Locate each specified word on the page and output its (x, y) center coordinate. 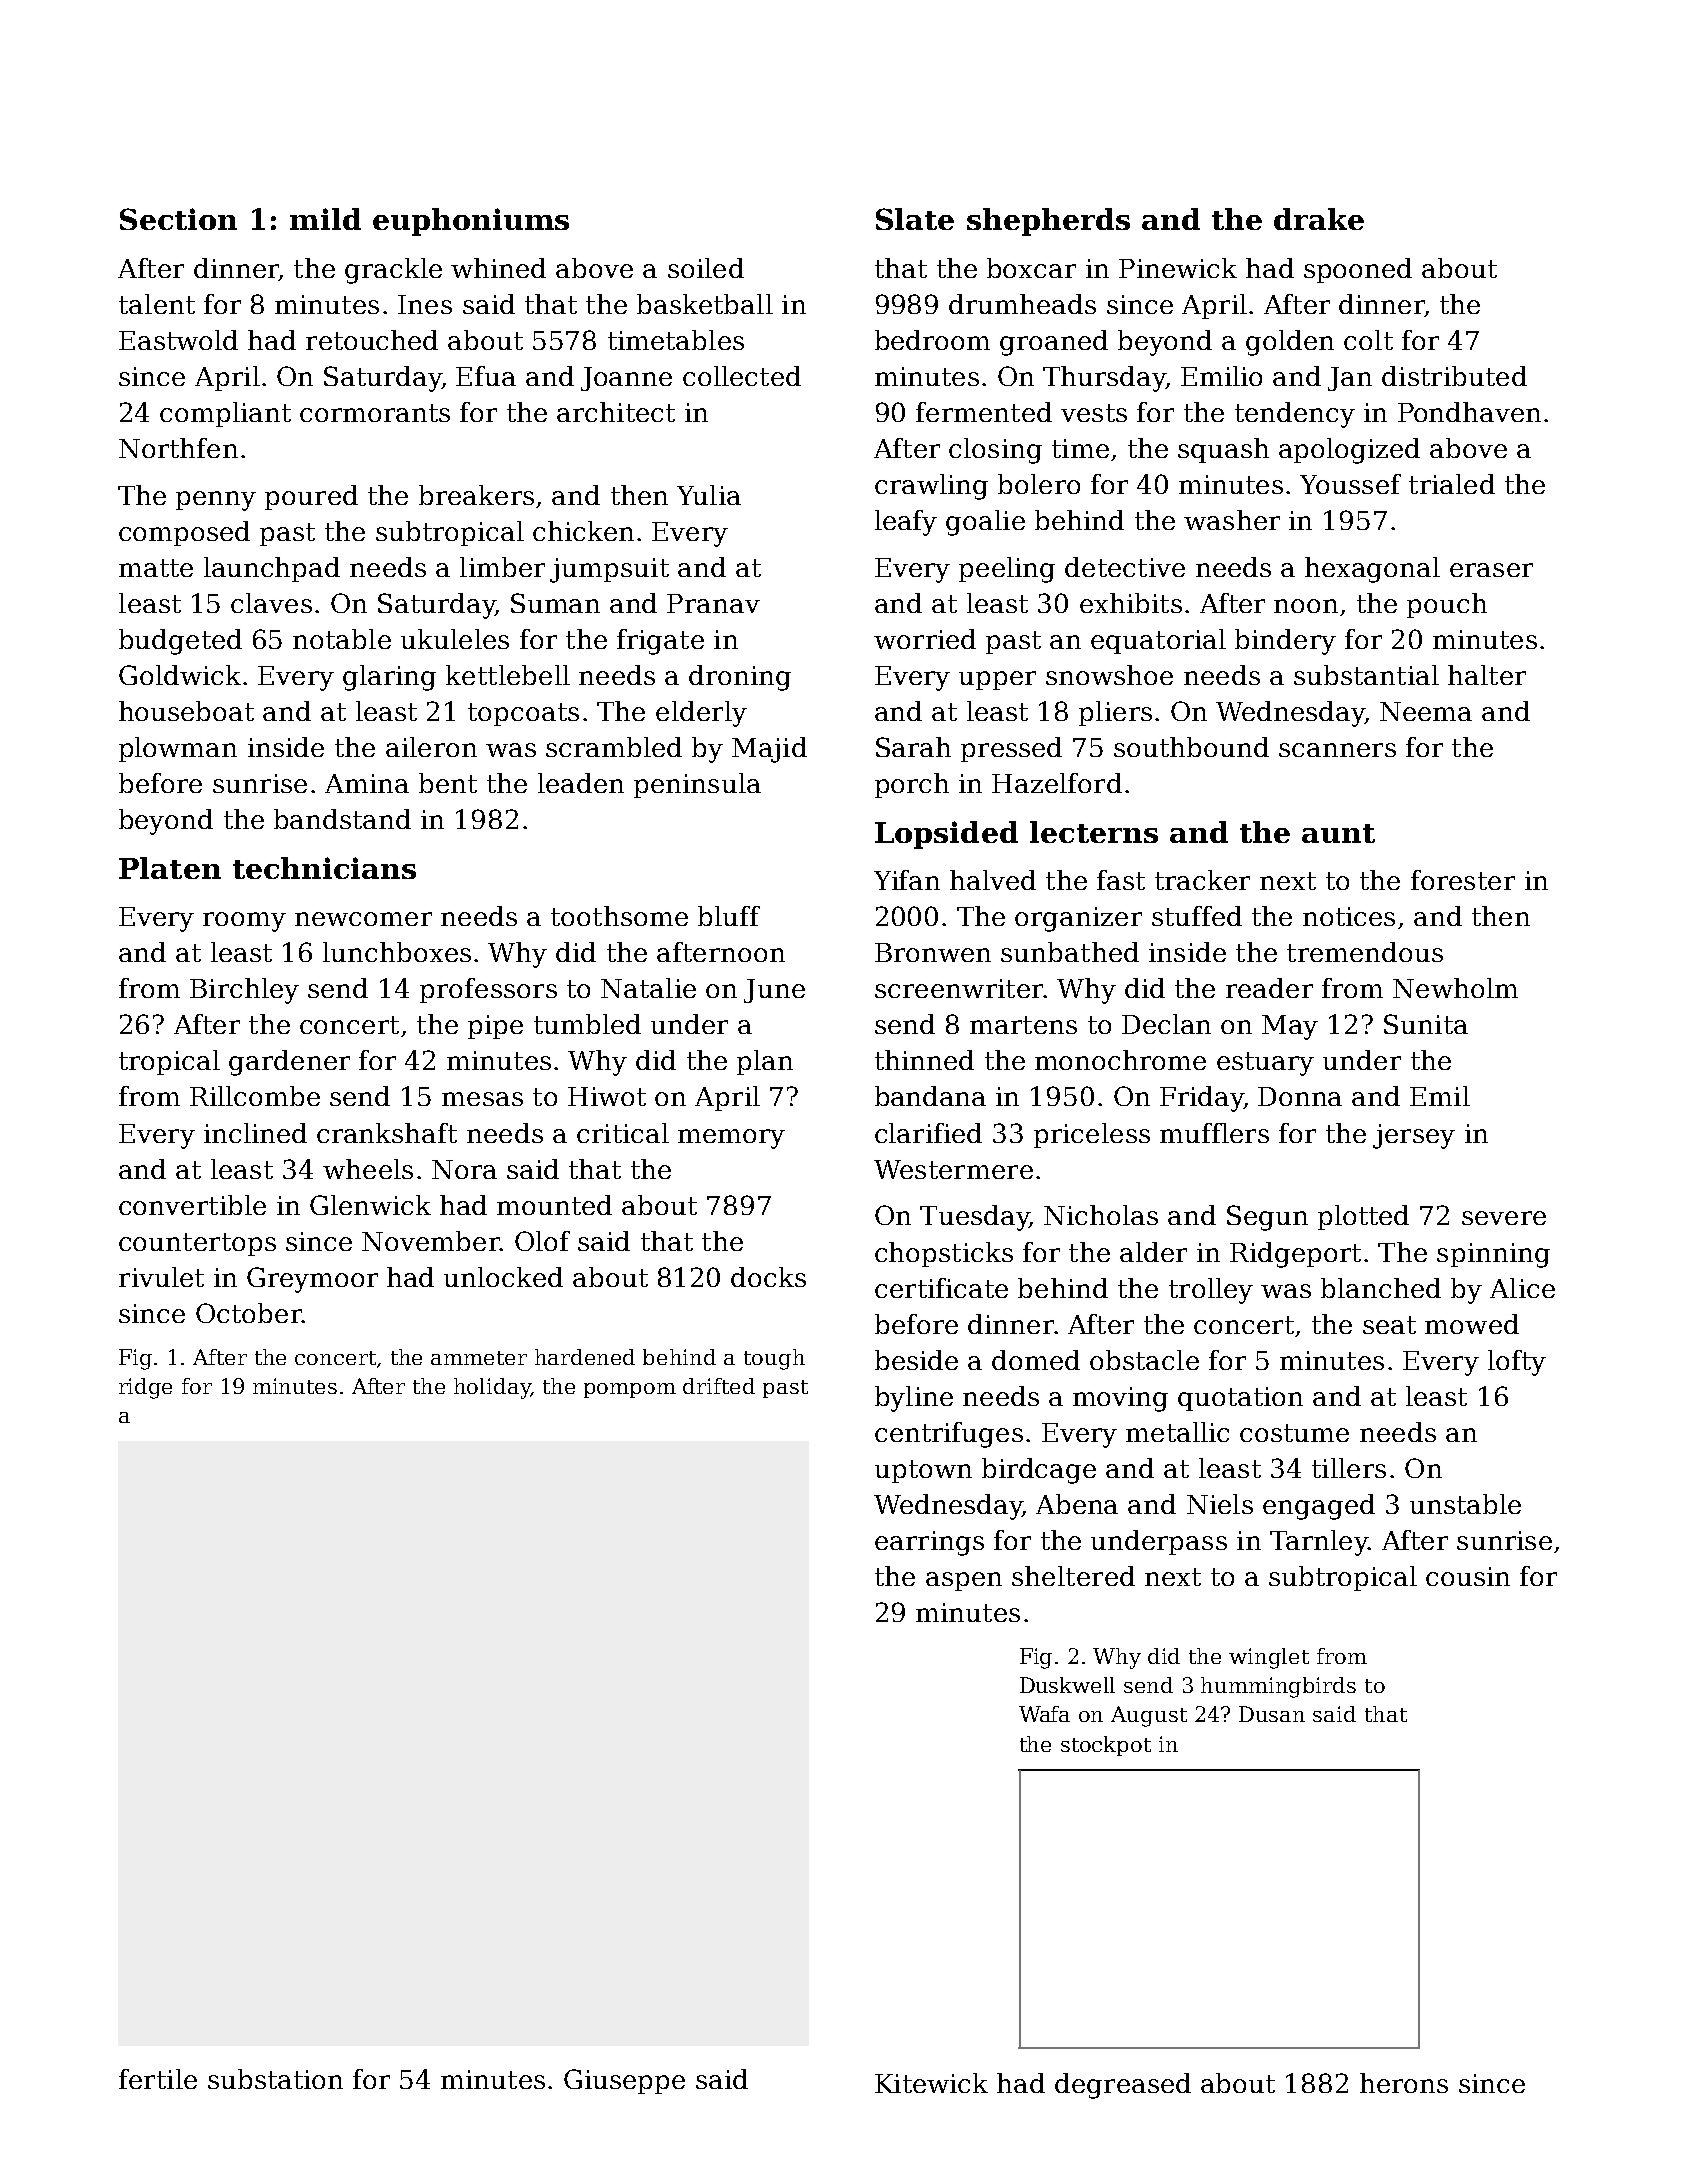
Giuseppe (624, 2081)
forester (1463, 880)
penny (216, 501)
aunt (1338, 833)
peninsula (697, 785)
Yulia (709, 495)
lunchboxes (397, 952)
